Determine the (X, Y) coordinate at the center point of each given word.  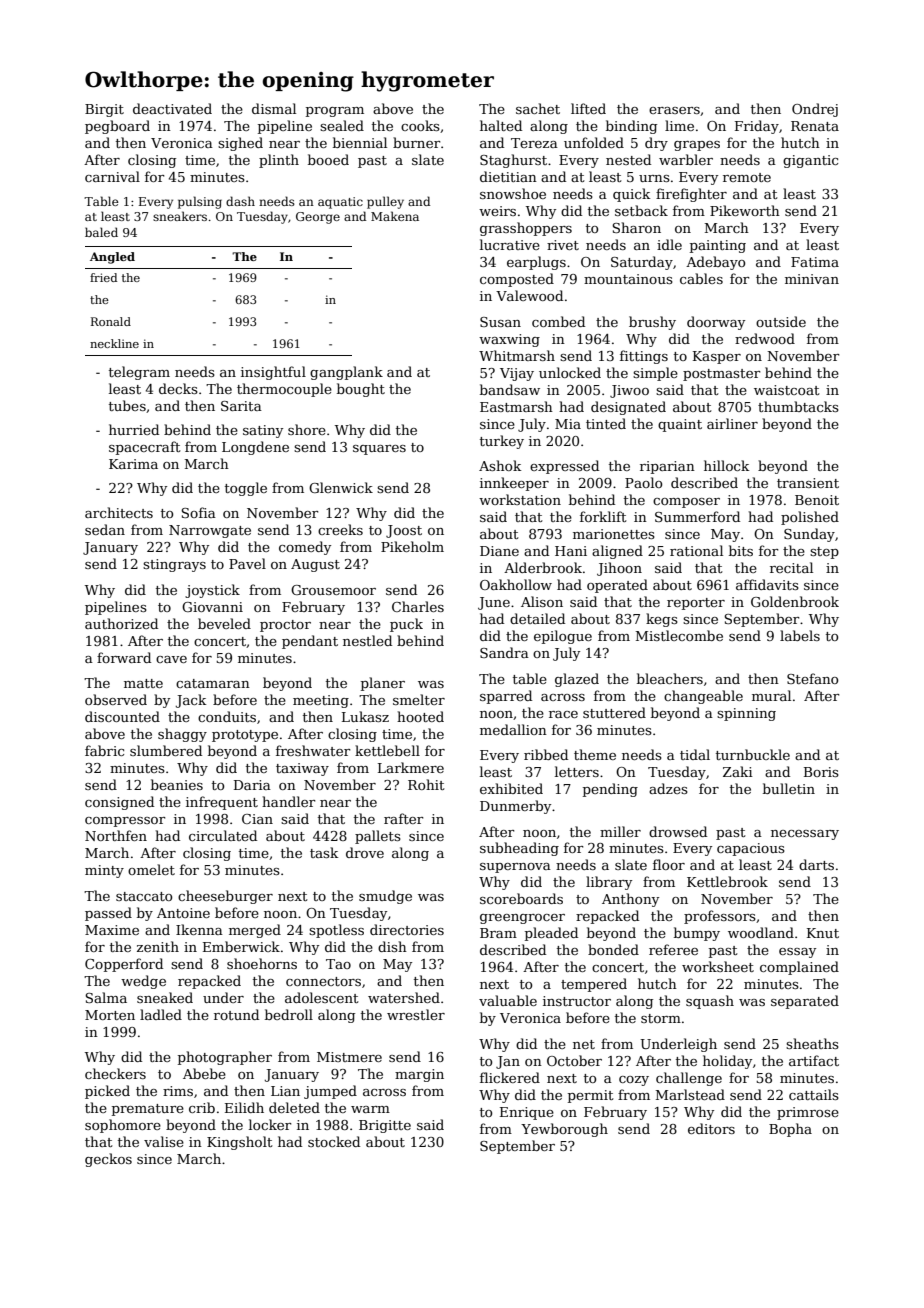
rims (178, 1091)
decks (178, 388)
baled (101, 232)
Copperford (124, 965)
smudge (385, 897)
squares (379, 450)
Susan (500, 322)
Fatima (815, 262)
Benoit (817, 500)
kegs (662, 620)
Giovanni (212, 607)
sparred (506, 697)
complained (799, 968)
